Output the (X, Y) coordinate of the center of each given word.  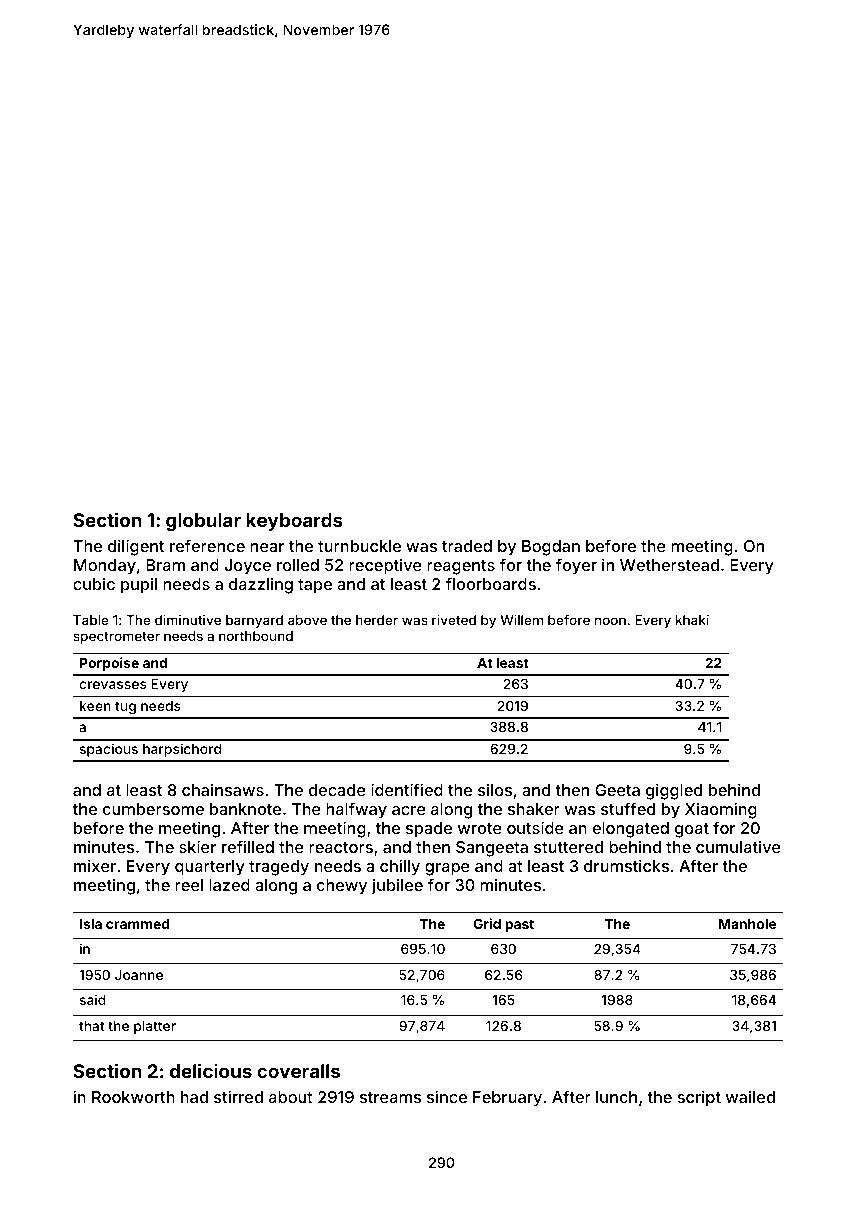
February (507, 1099)
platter (155, 1027)
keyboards (294, 522)
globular (203, 522)
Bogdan (551, 548)
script (699, 1098)
